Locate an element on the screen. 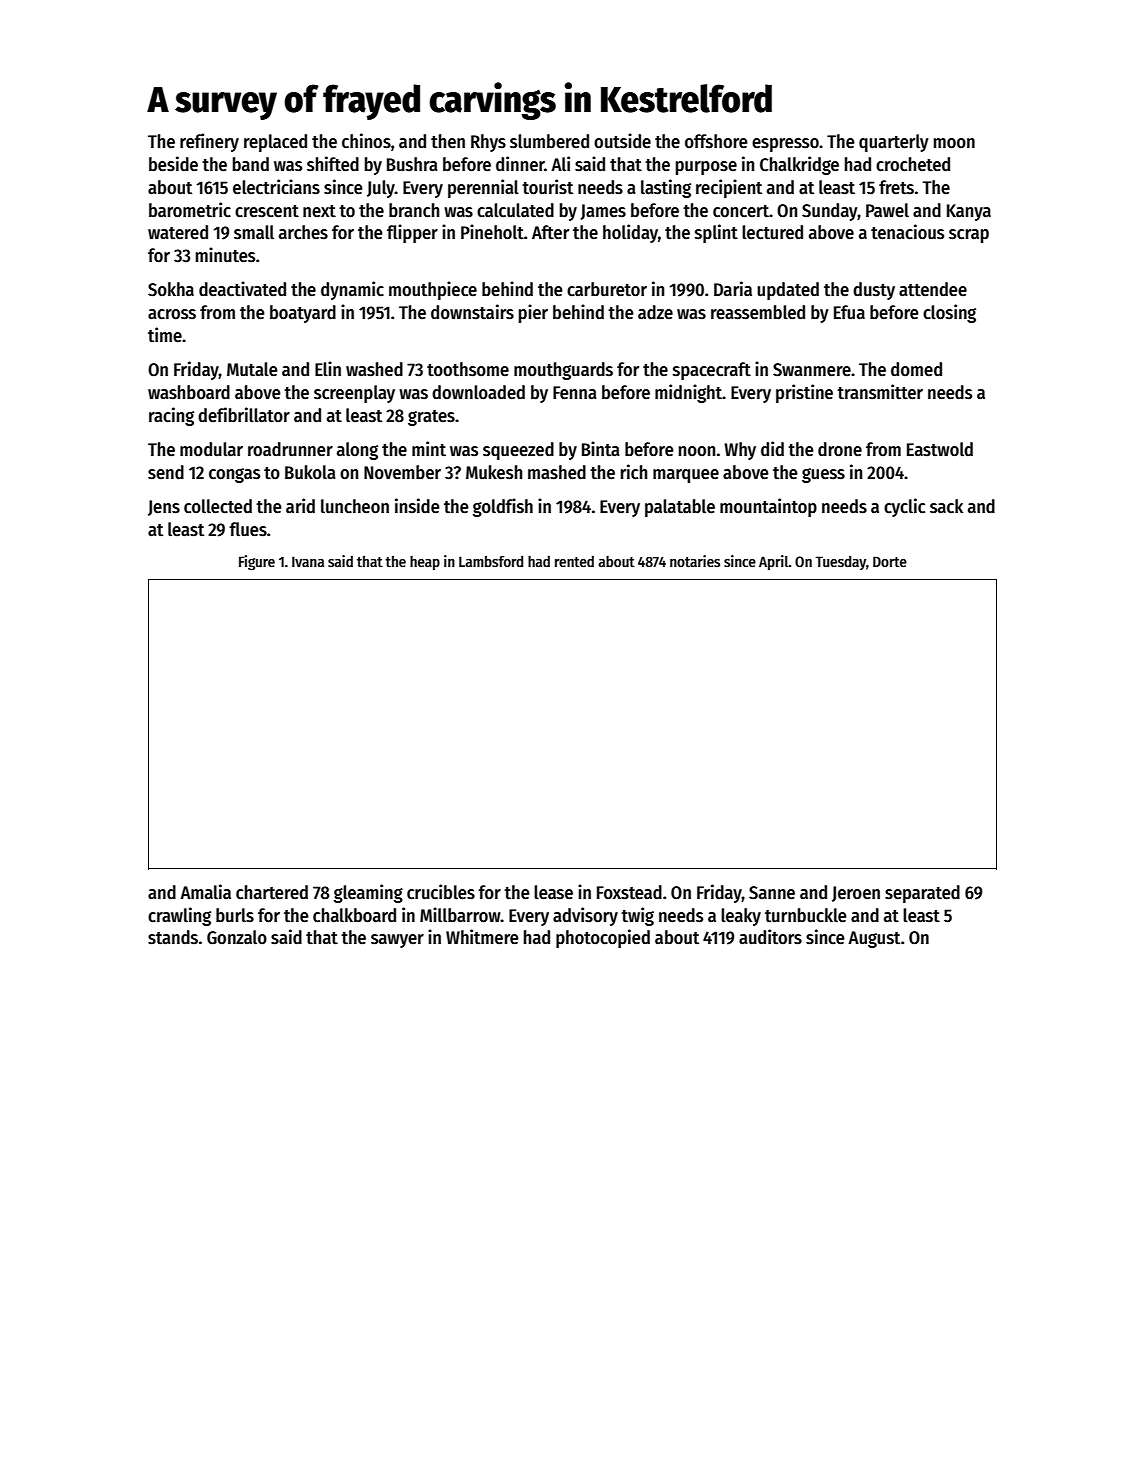 The image size is (1145, 1481). Bukola is located at coordinates (310, 472).
